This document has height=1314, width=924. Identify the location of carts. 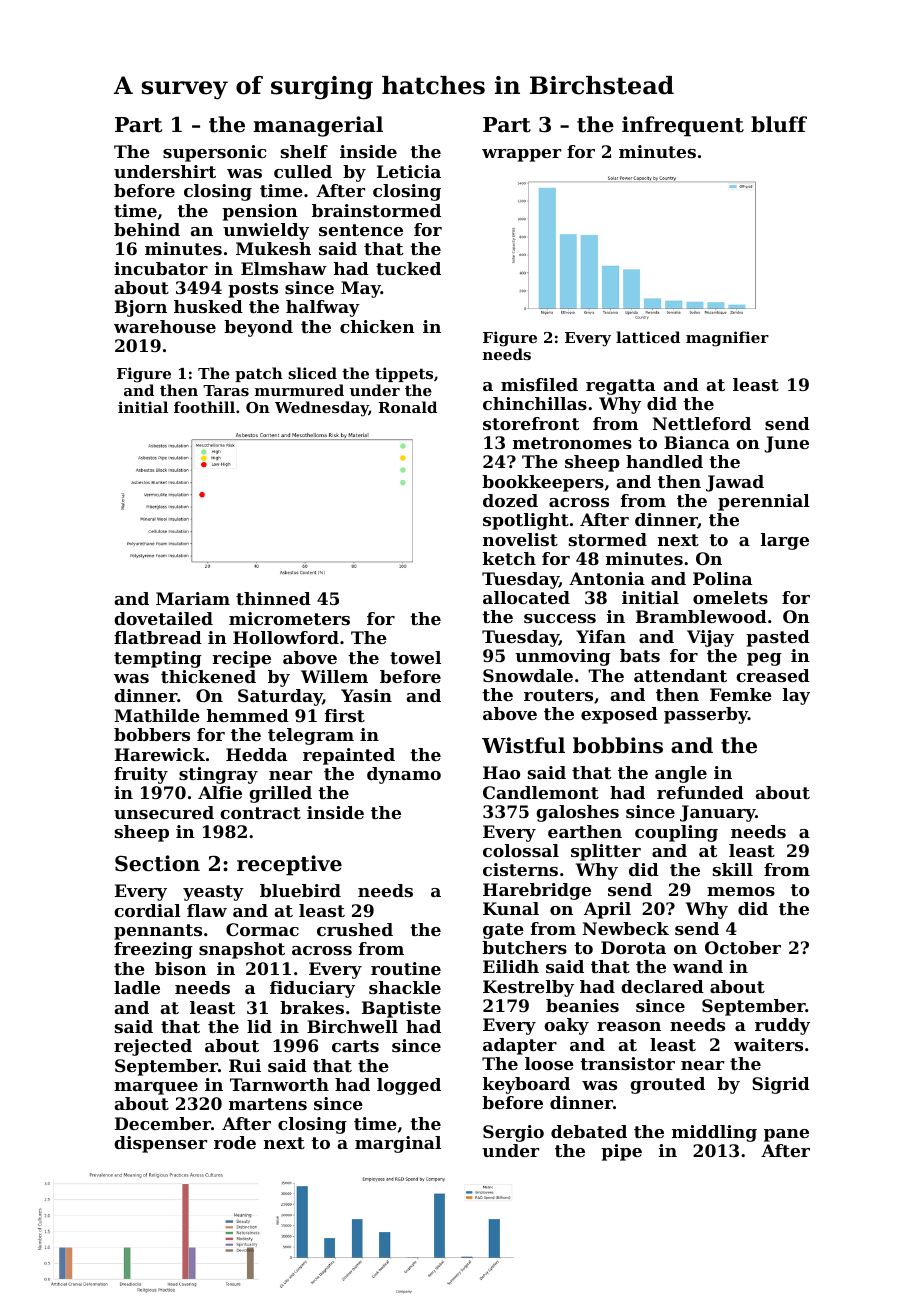
(355, 1046).
